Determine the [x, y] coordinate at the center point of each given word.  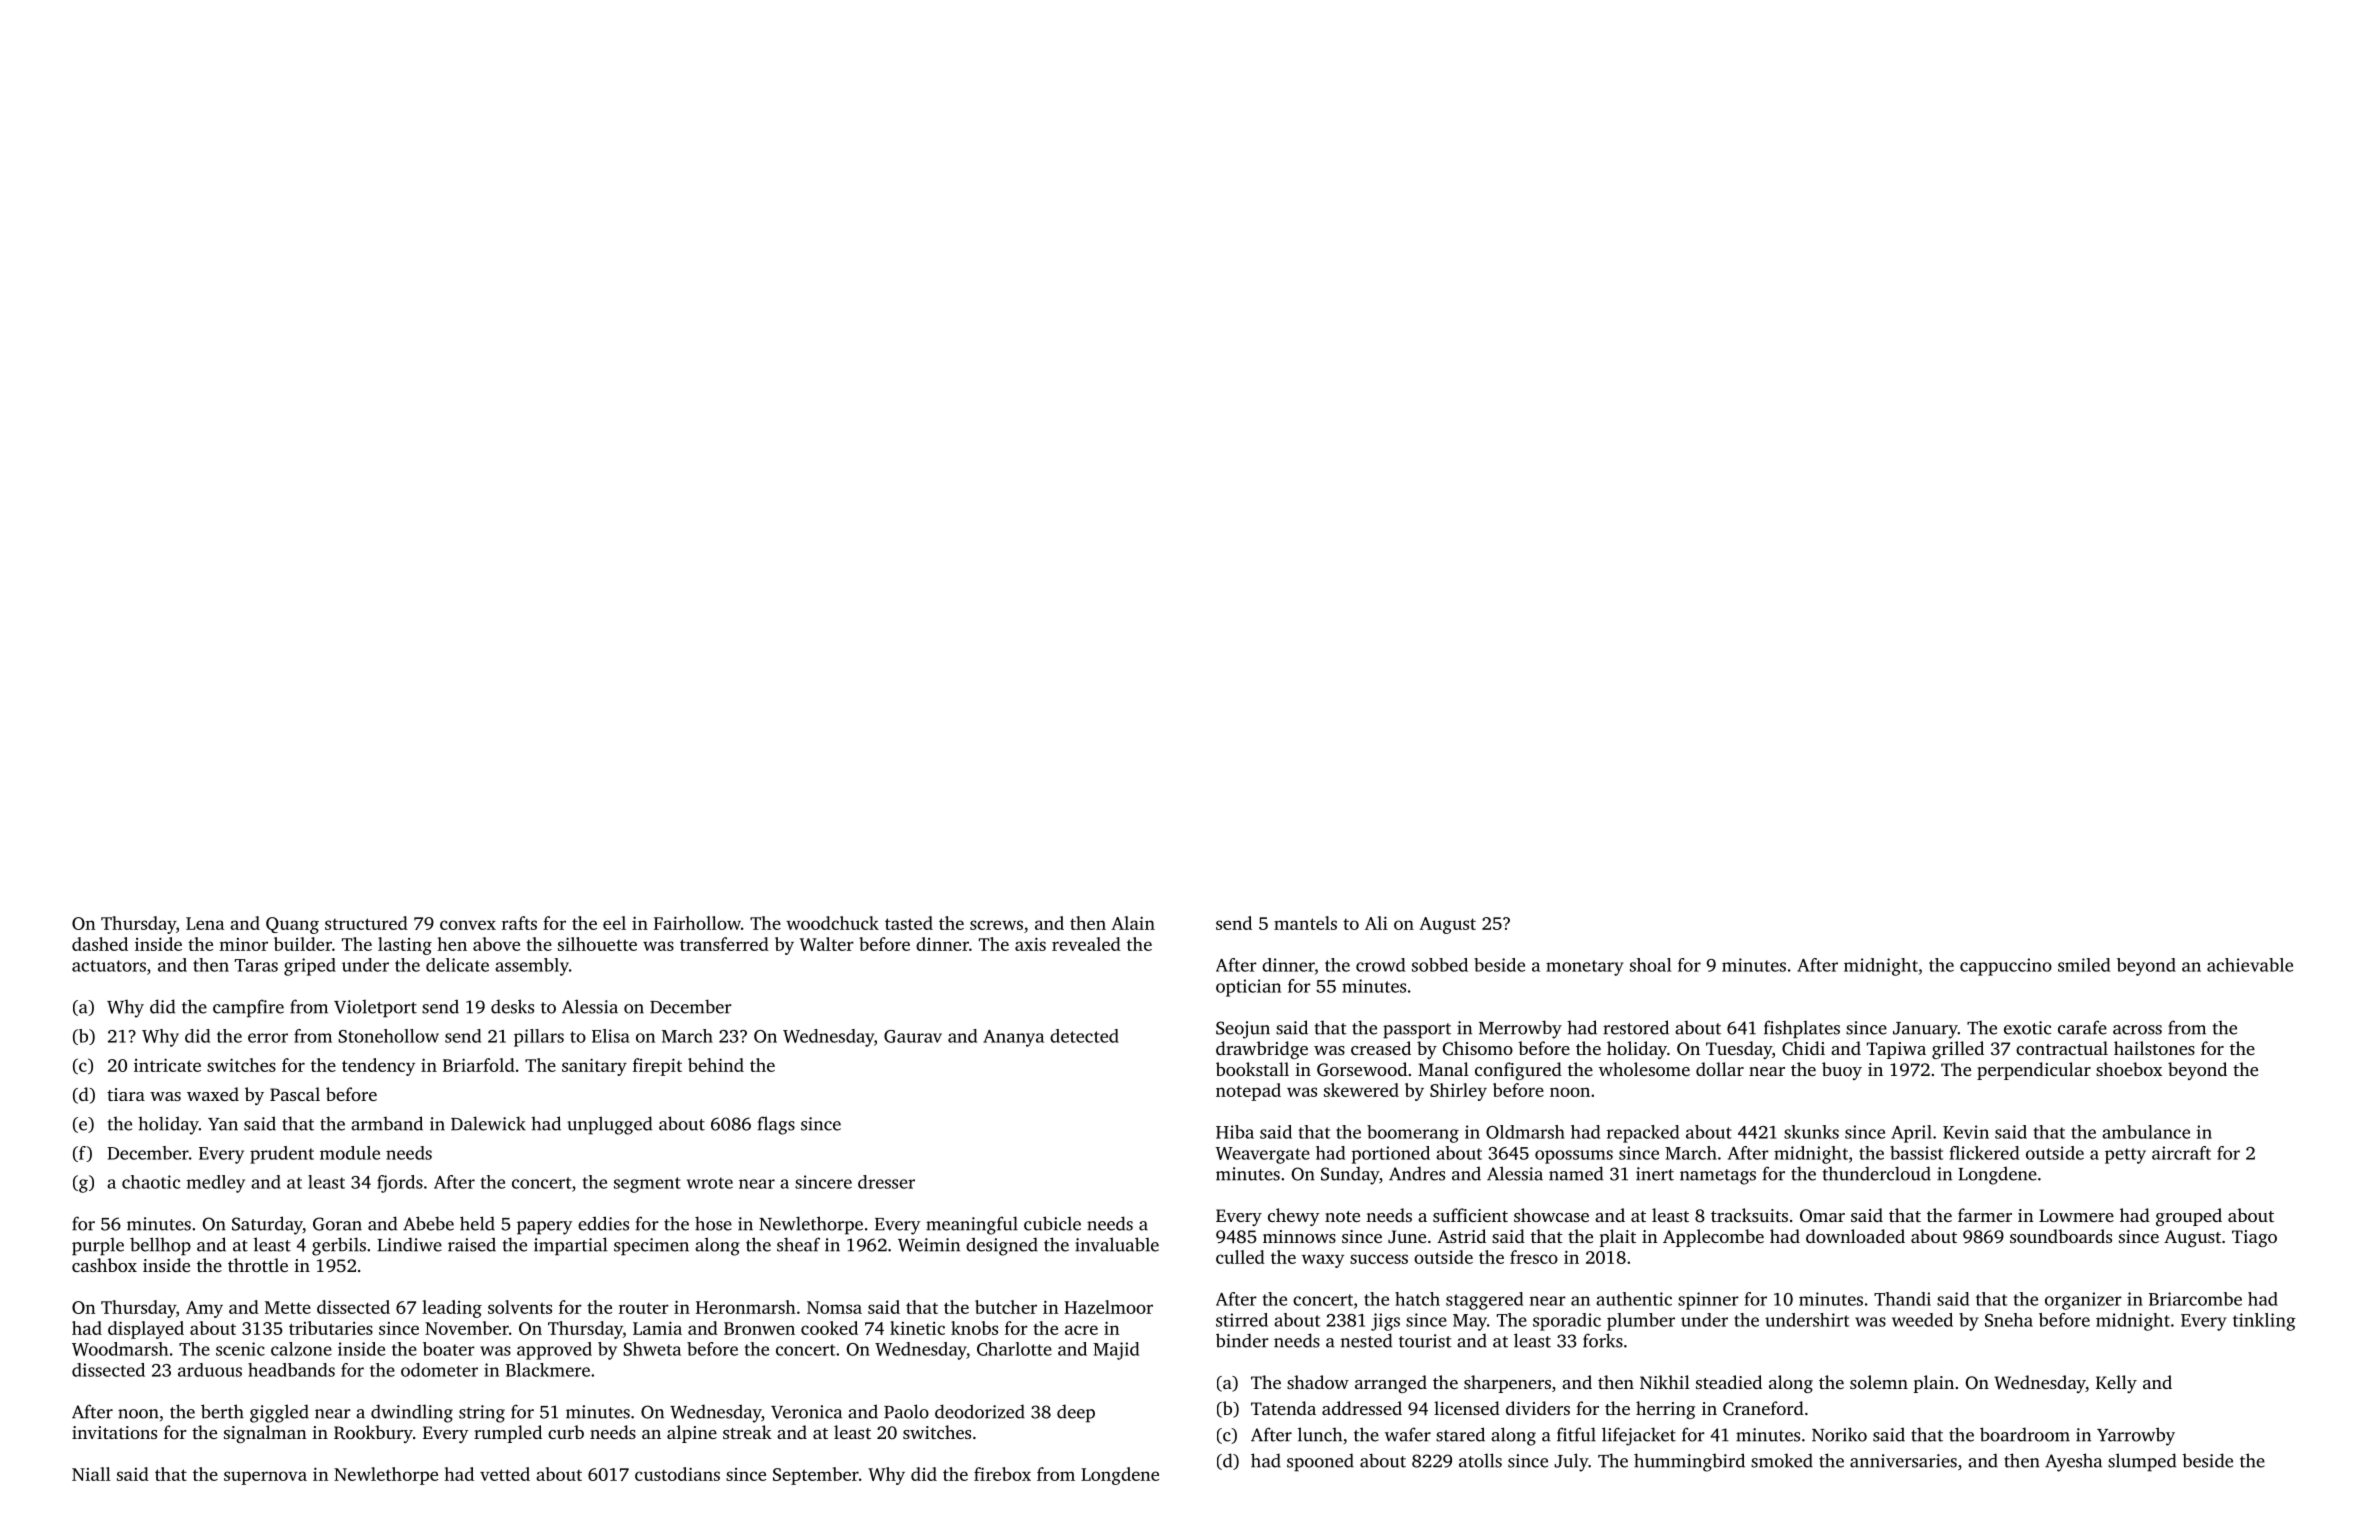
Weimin [929, 1245]
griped [310, 967]
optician [1248, 988]
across [2137, 1030]
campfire [248, 1008]
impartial [570, 1246]
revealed [1086, 944]
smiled [2084, 965]
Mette [288, 1307]
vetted [505, 1474]
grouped [2189, 1217]
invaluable [1117, 1244]
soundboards [2061, 1236]
